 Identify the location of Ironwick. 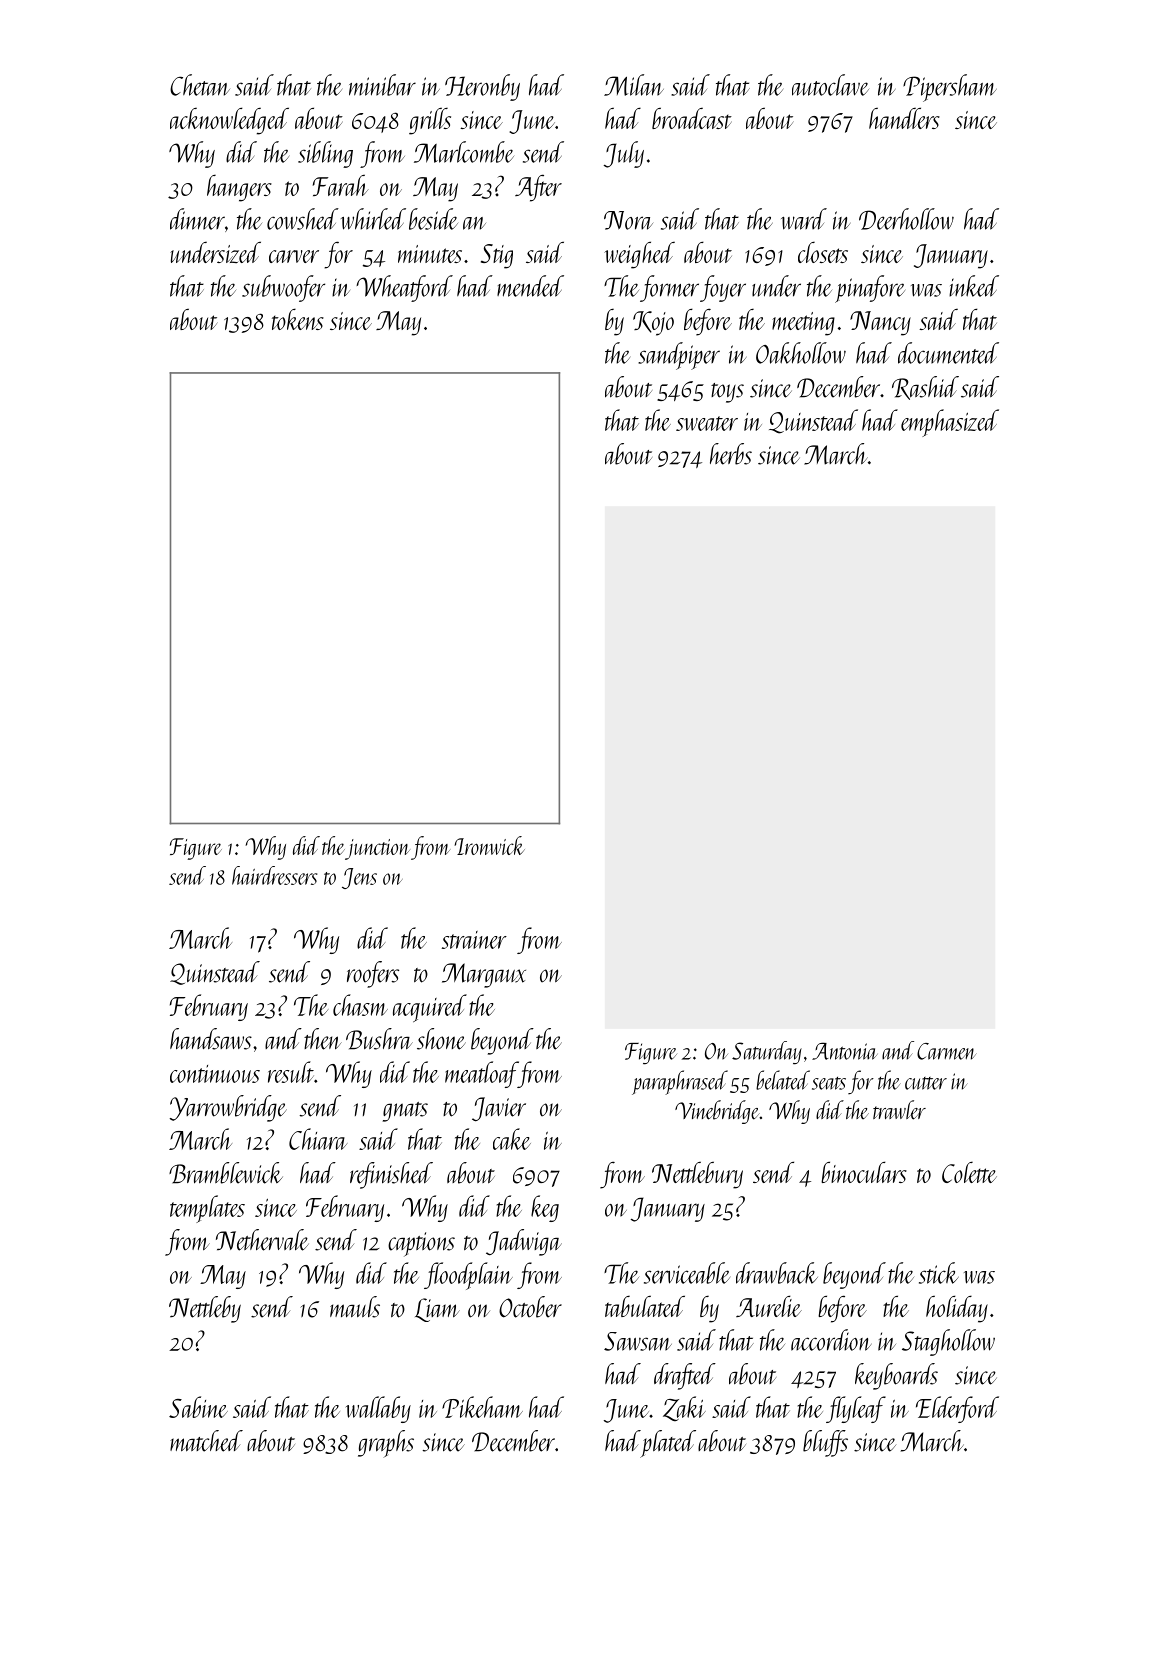
(489, 845).
